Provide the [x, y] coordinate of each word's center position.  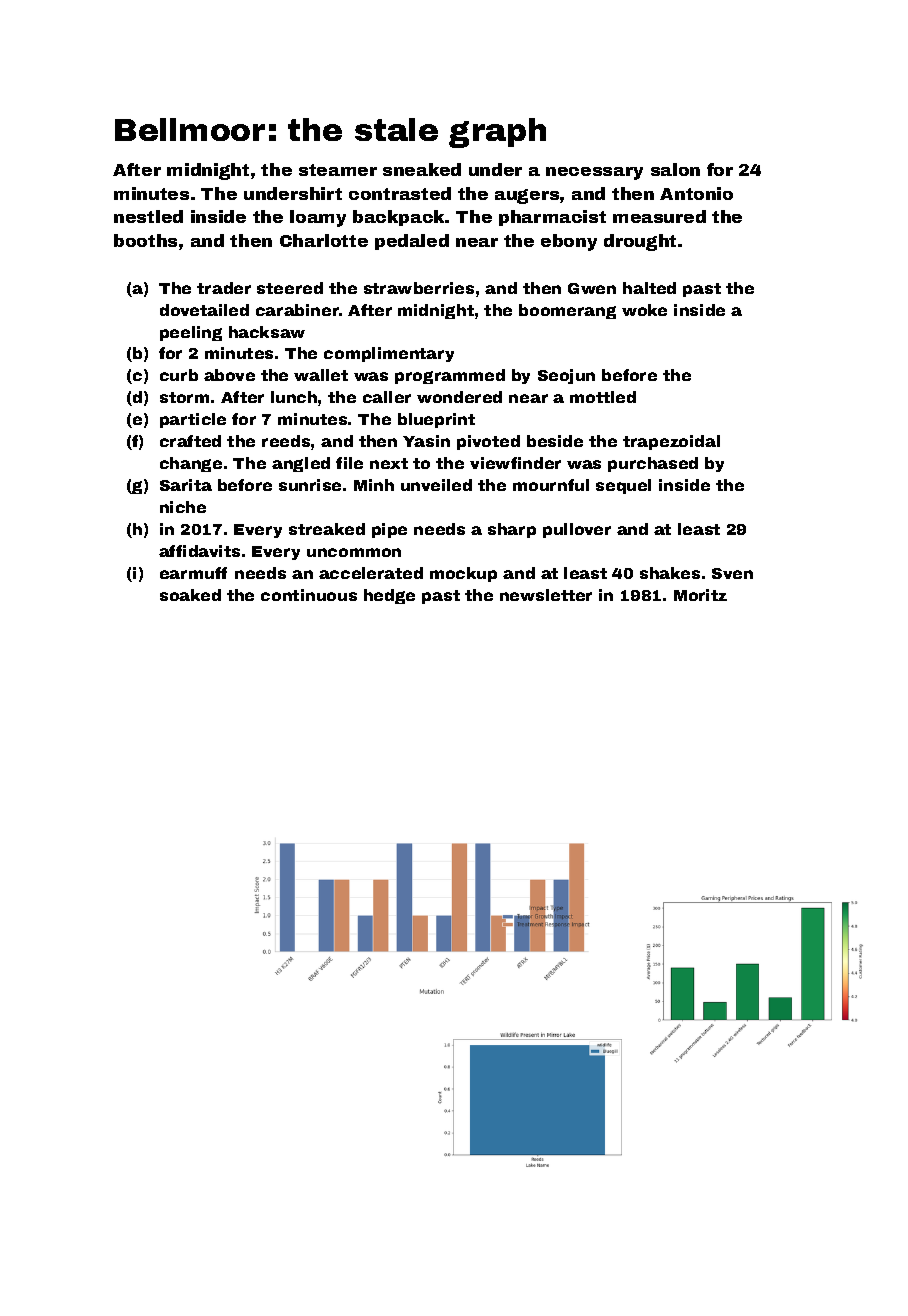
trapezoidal [671, 442]
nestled [148, 216]
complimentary [389, 354]
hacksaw [267, 332]
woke [644, 310]
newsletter [546, 595]
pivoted [488, 442]
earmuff [193, 573]
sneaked [422, 169]
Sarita [186, 485]
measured [659, 216]
